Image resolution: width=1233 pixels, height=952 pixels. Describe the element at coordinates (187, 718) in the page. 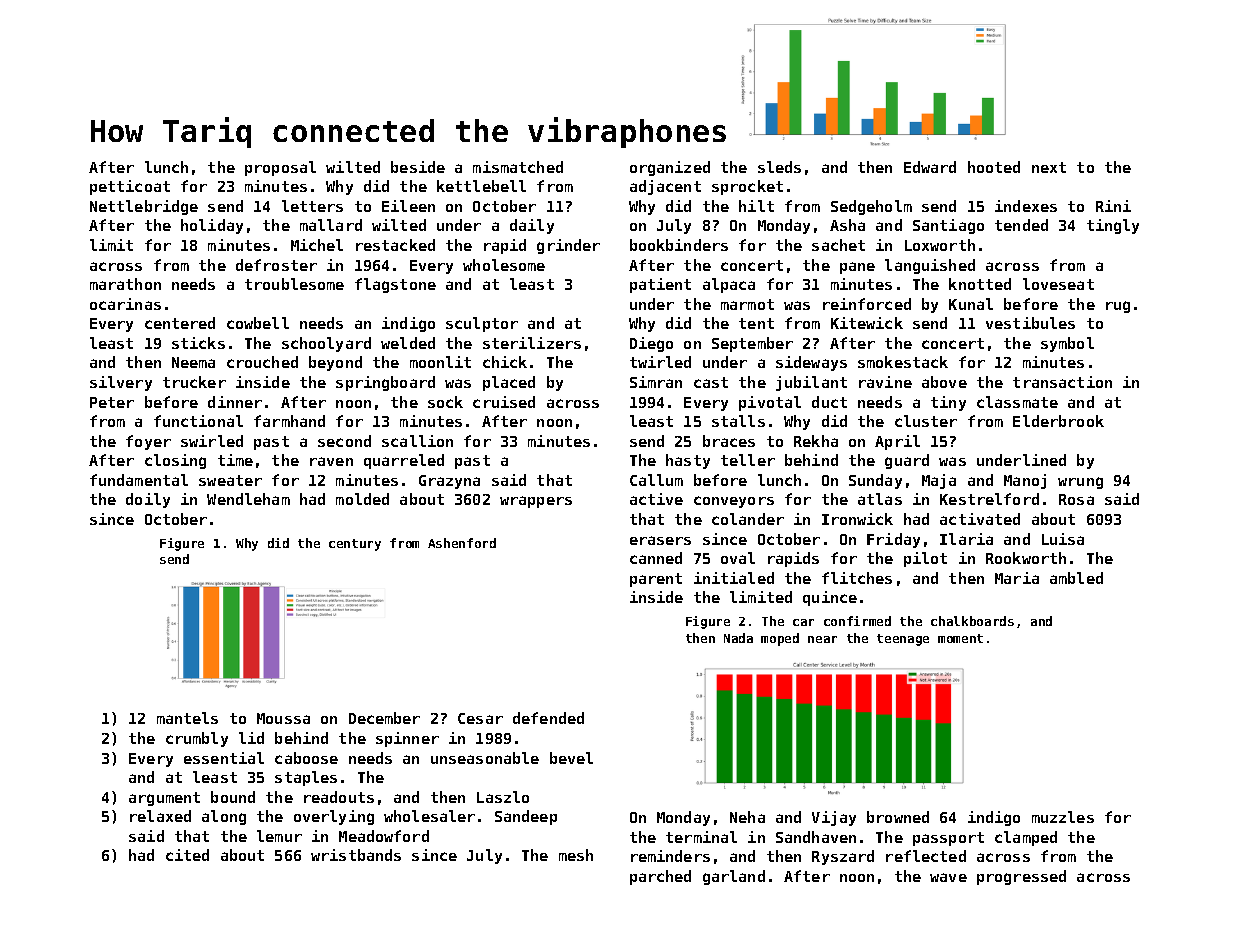

I see `mantels` at that location.
